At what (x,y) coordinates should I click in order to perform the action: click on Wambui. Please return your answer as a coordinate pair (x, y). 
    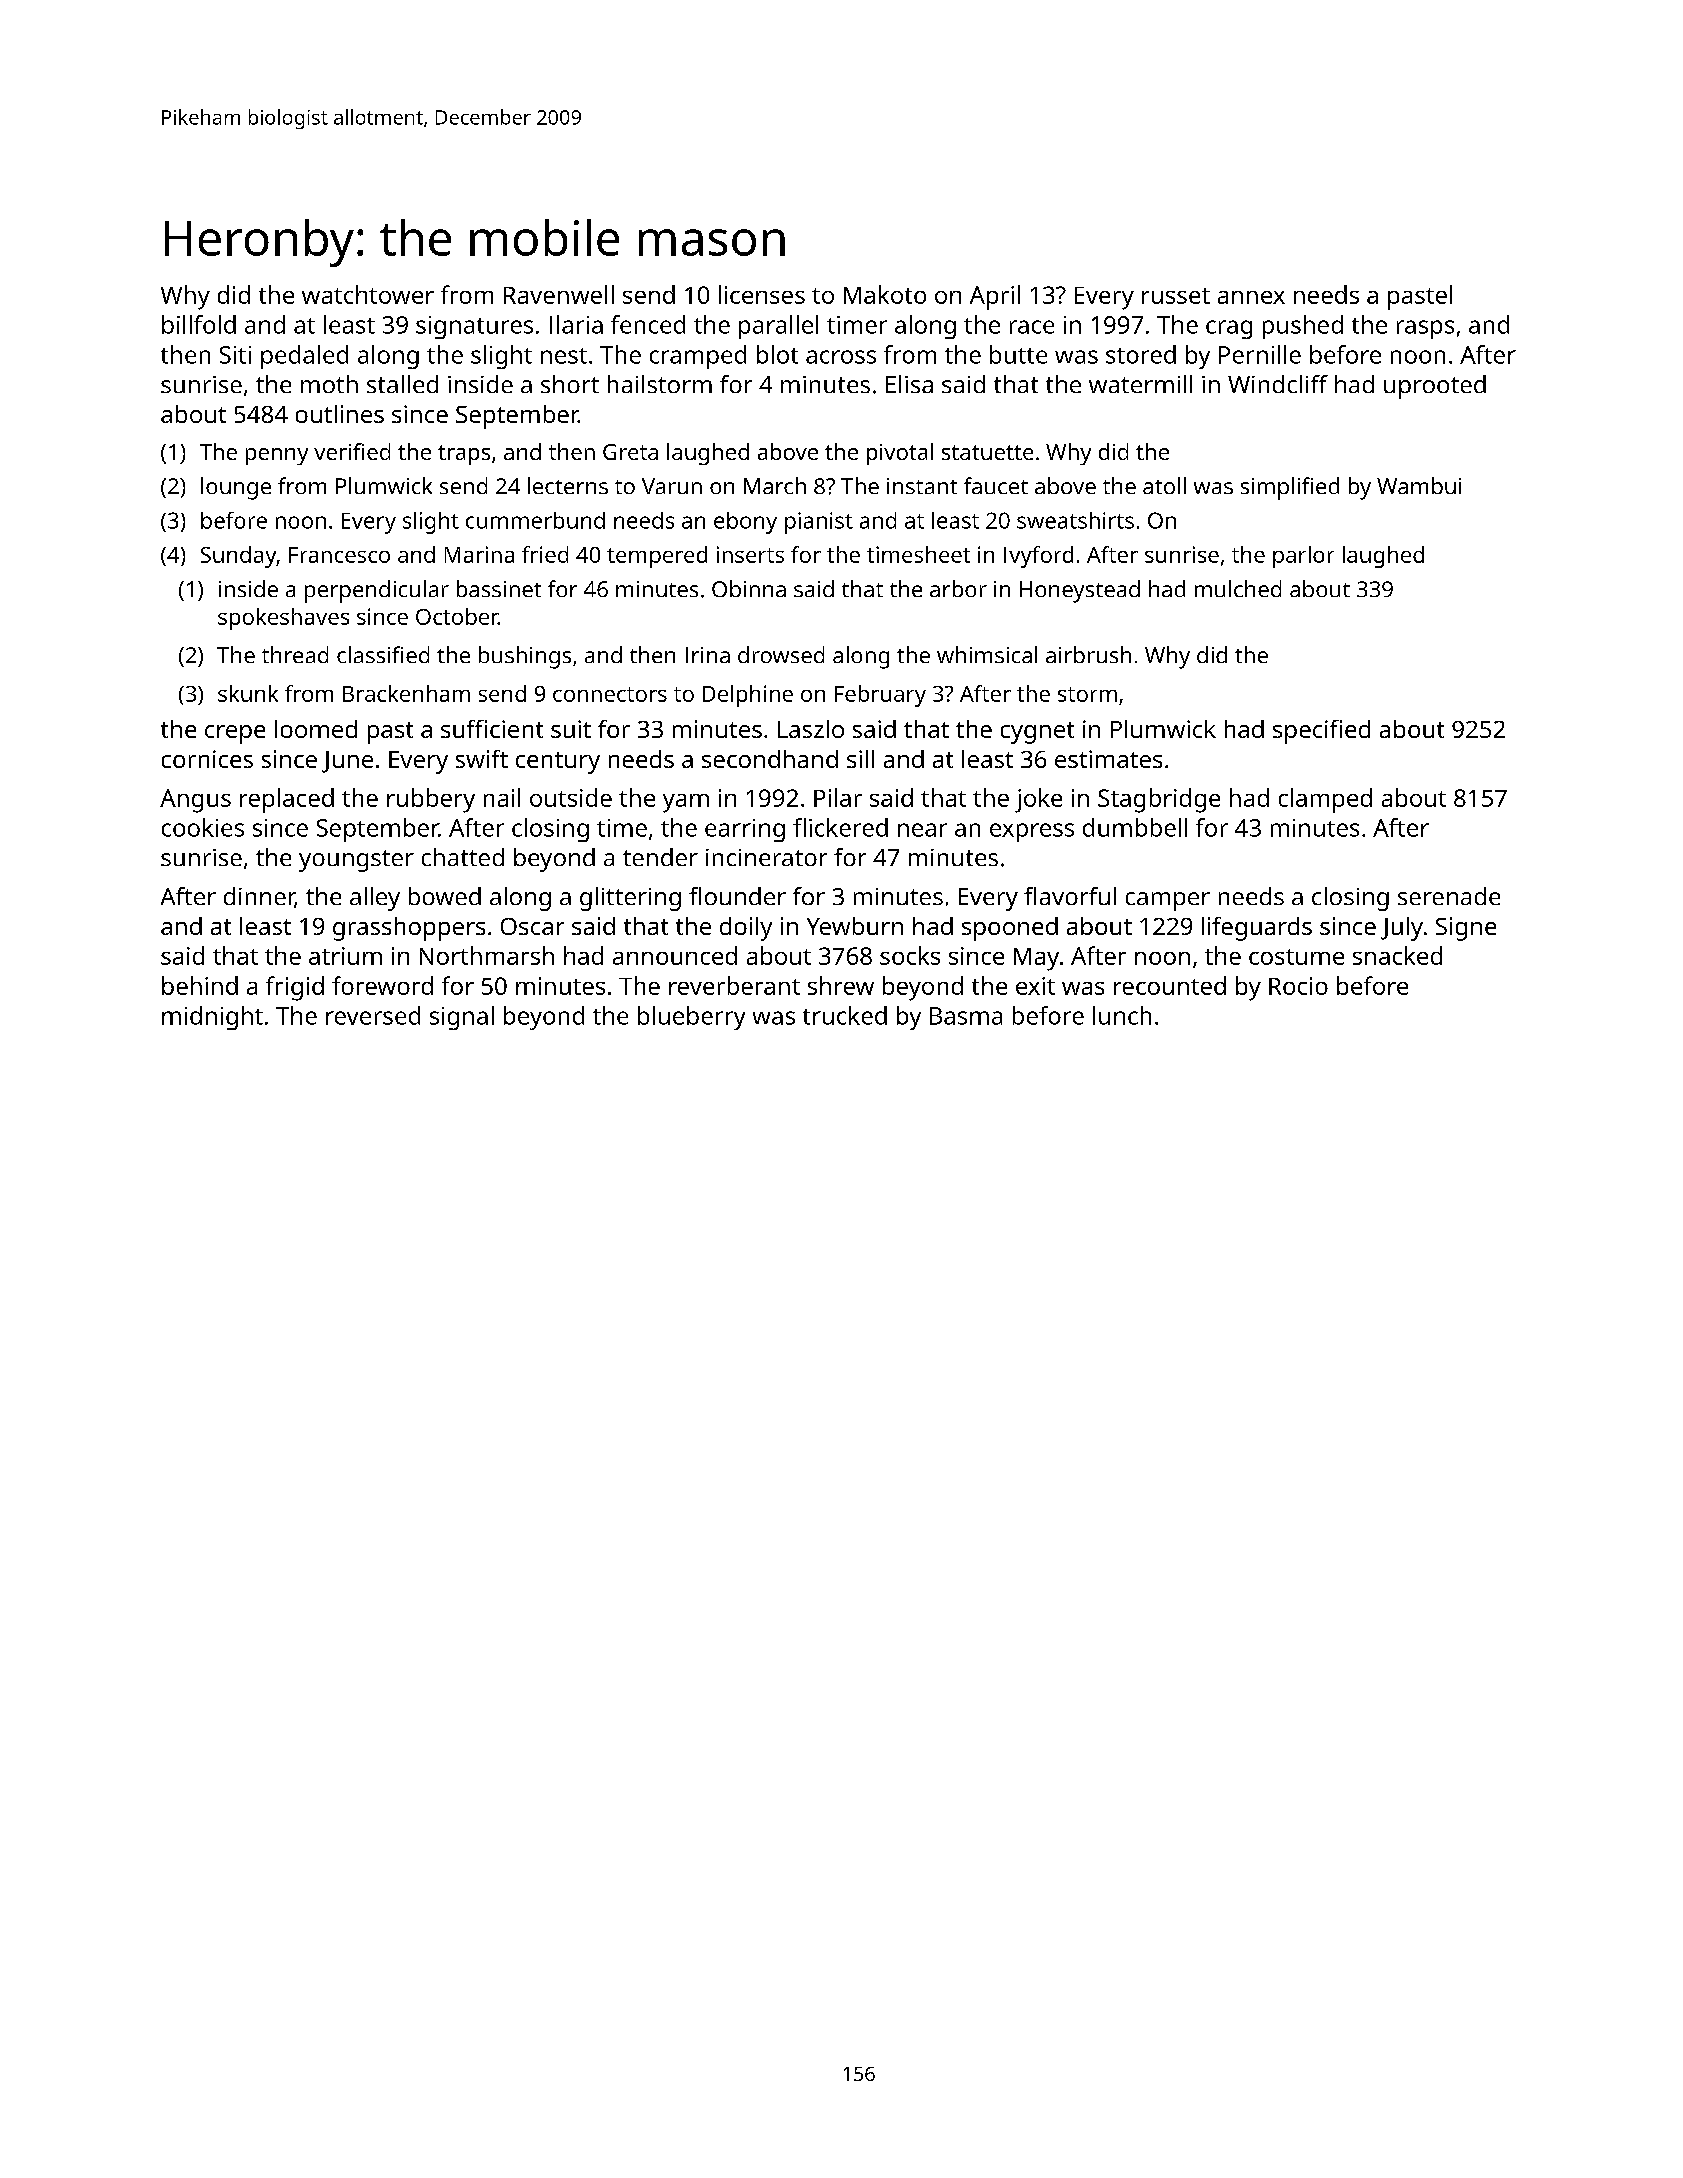
    Looking at the image, I should click on (1419, 485).
